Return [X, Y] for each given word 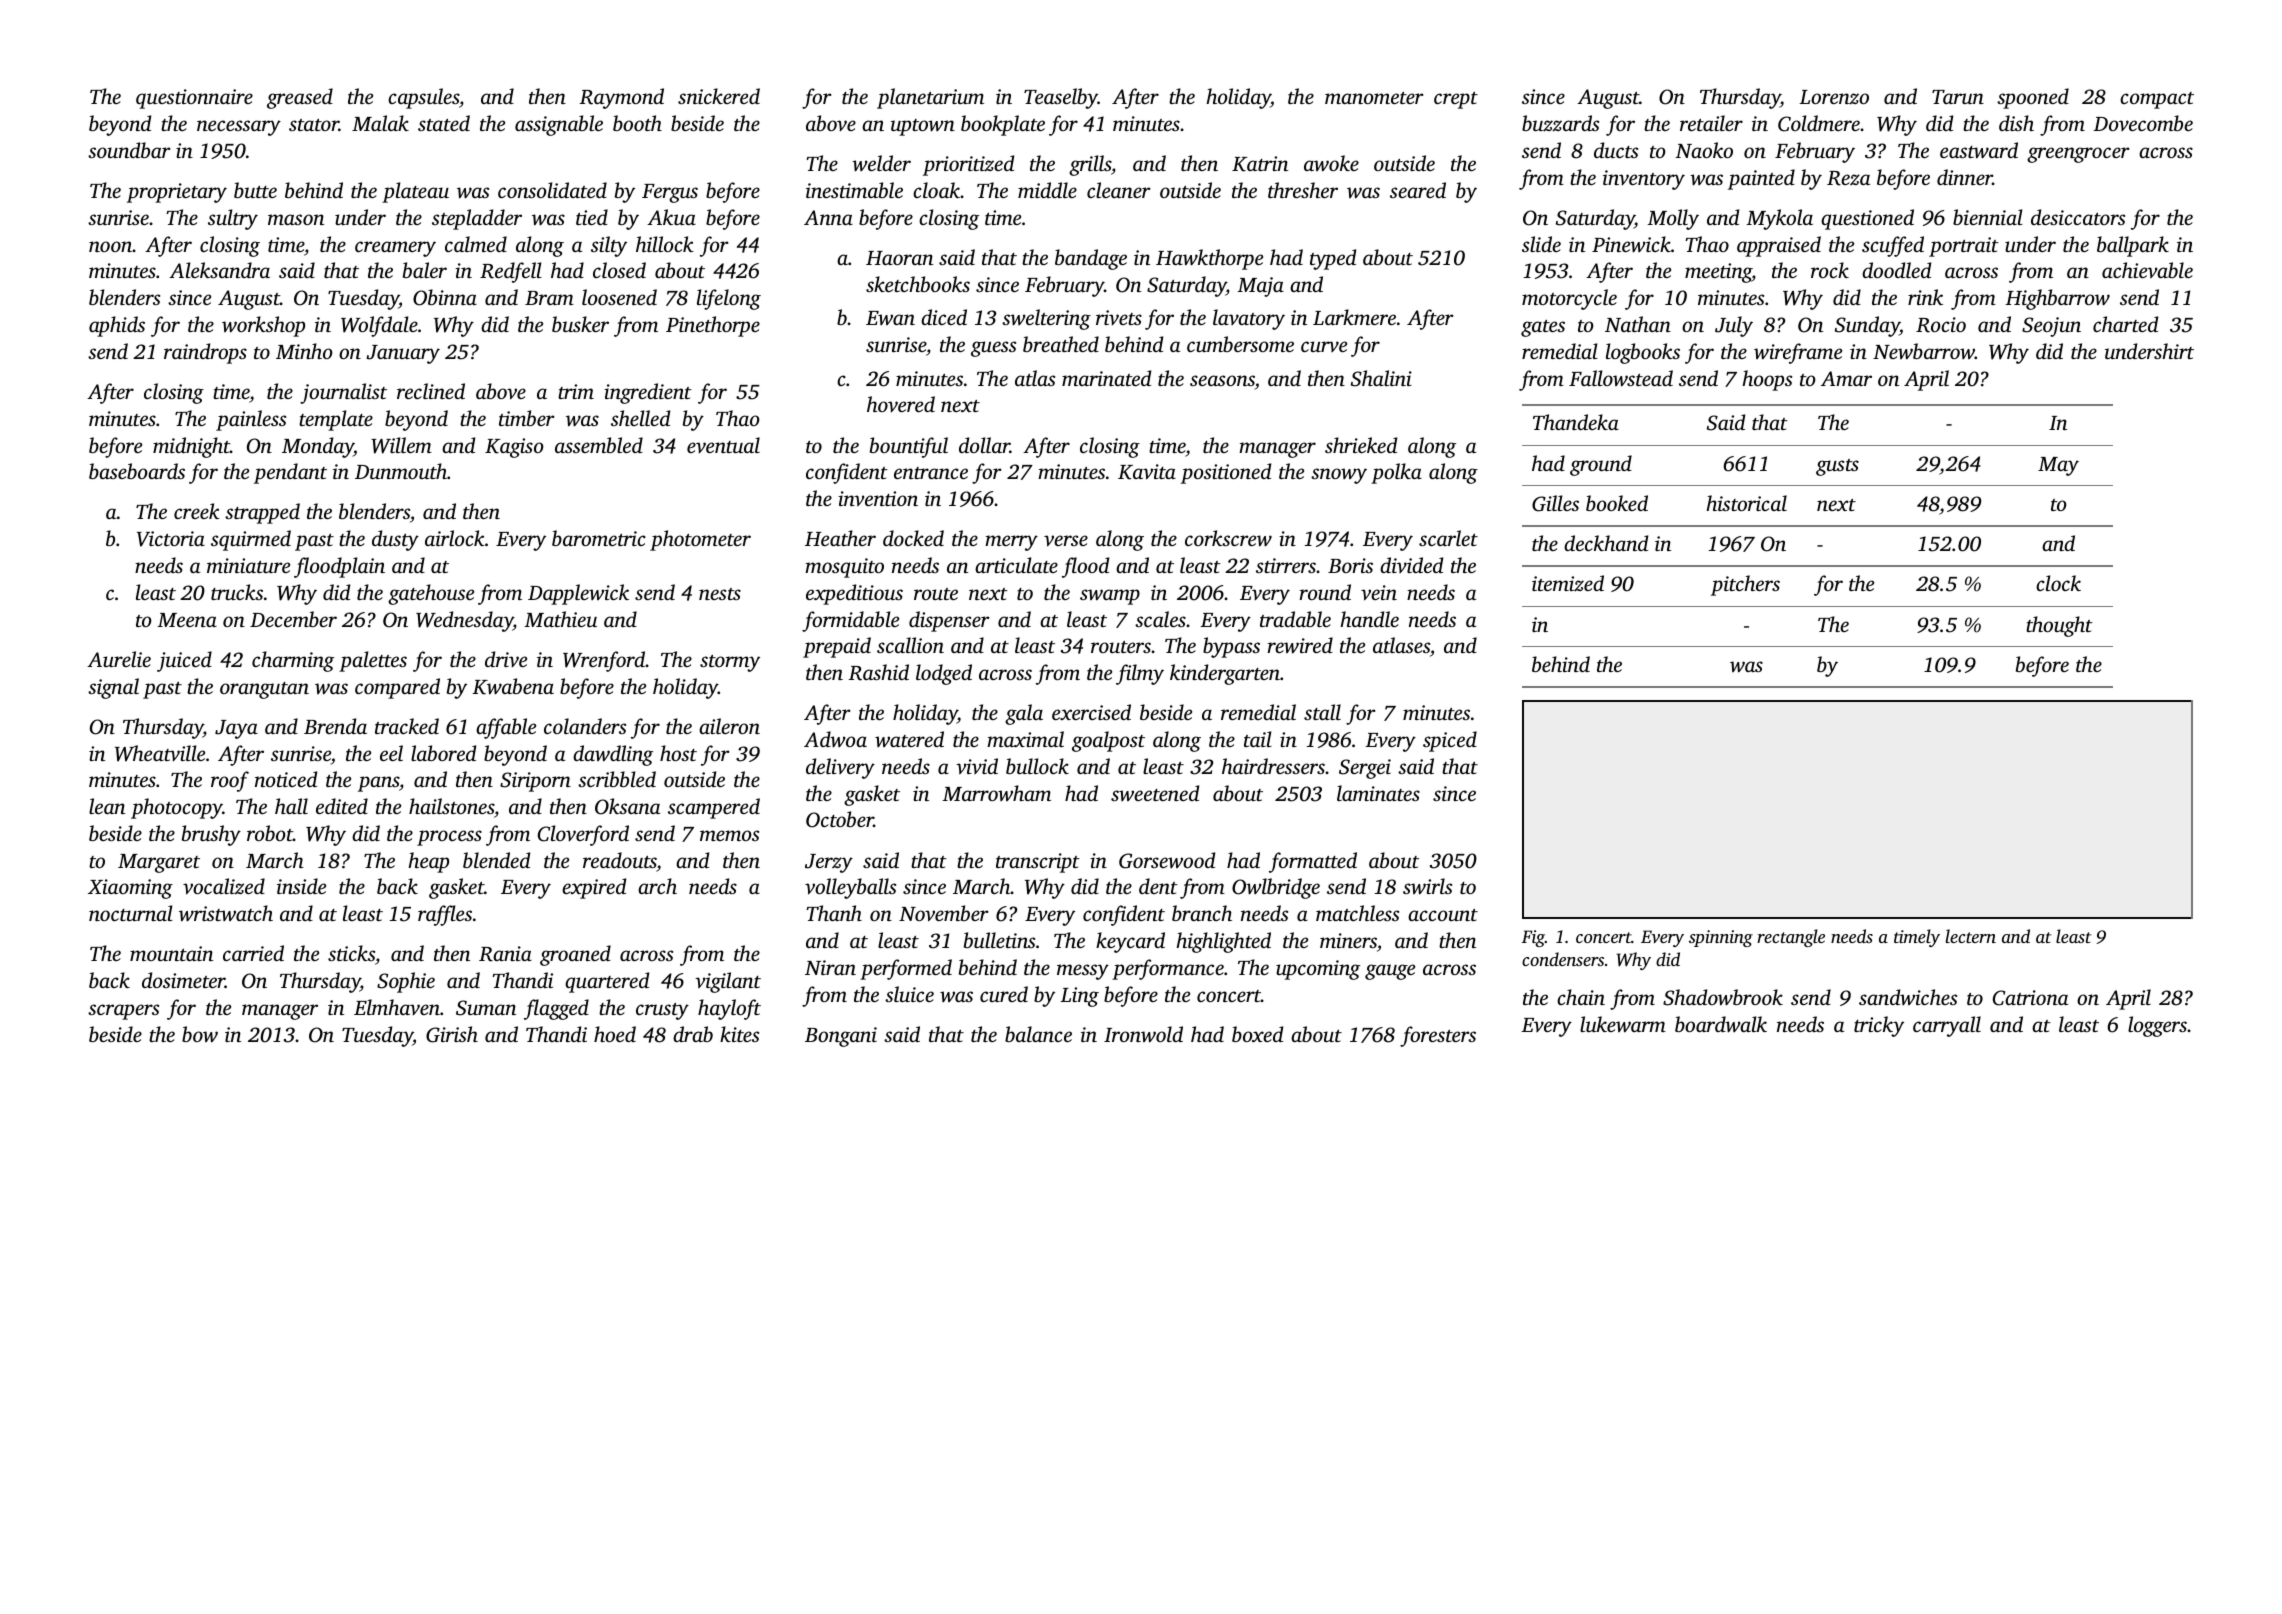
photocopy [177, 808]
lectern [1970, 936]
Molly [1673, 219]
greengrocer [2078, 155]
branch [1202, 913]
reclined [431, 391]
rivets [1119, 317]
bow [200, 1034]
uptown [923, 127]
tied [592, 217]
